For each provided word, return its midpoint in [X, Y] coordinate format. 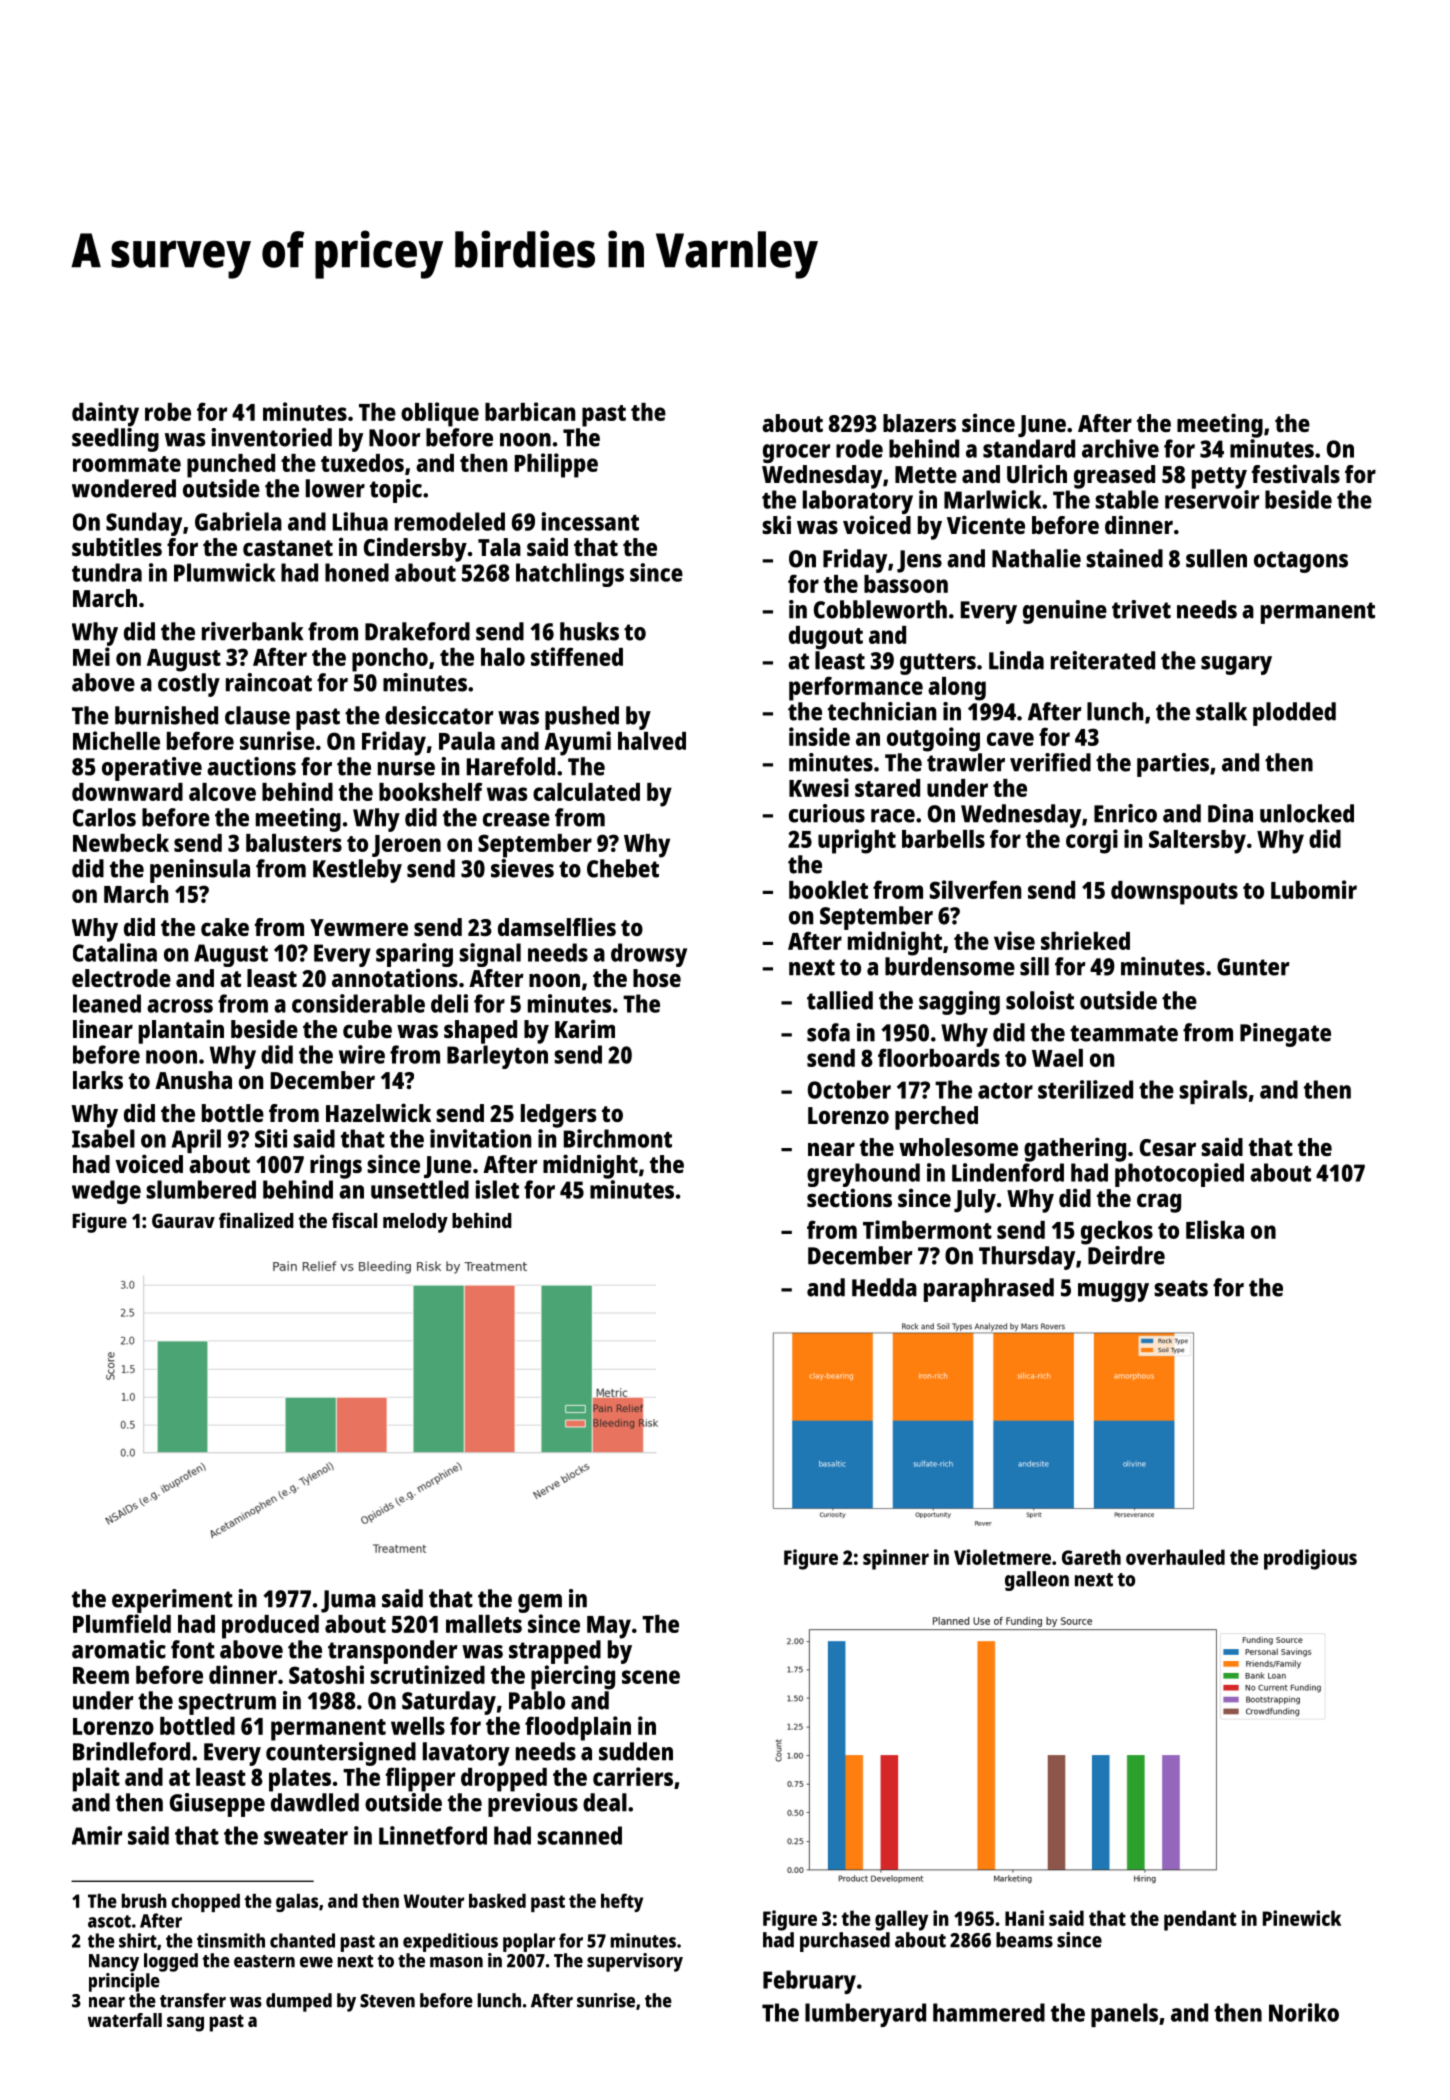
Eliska [1215, 1229]
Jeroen [406, 846]
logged [171, 1962]
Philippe [556, 465]
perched [936, 1118]
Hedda [884, 1287]
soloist [1040, 1000]
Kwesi [819, 787]
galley [901, 1920]
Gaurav [183, 1220]
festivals [1296, 473]
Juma [348, 1601]
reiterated [1103, 660]
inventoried [272, 437]
